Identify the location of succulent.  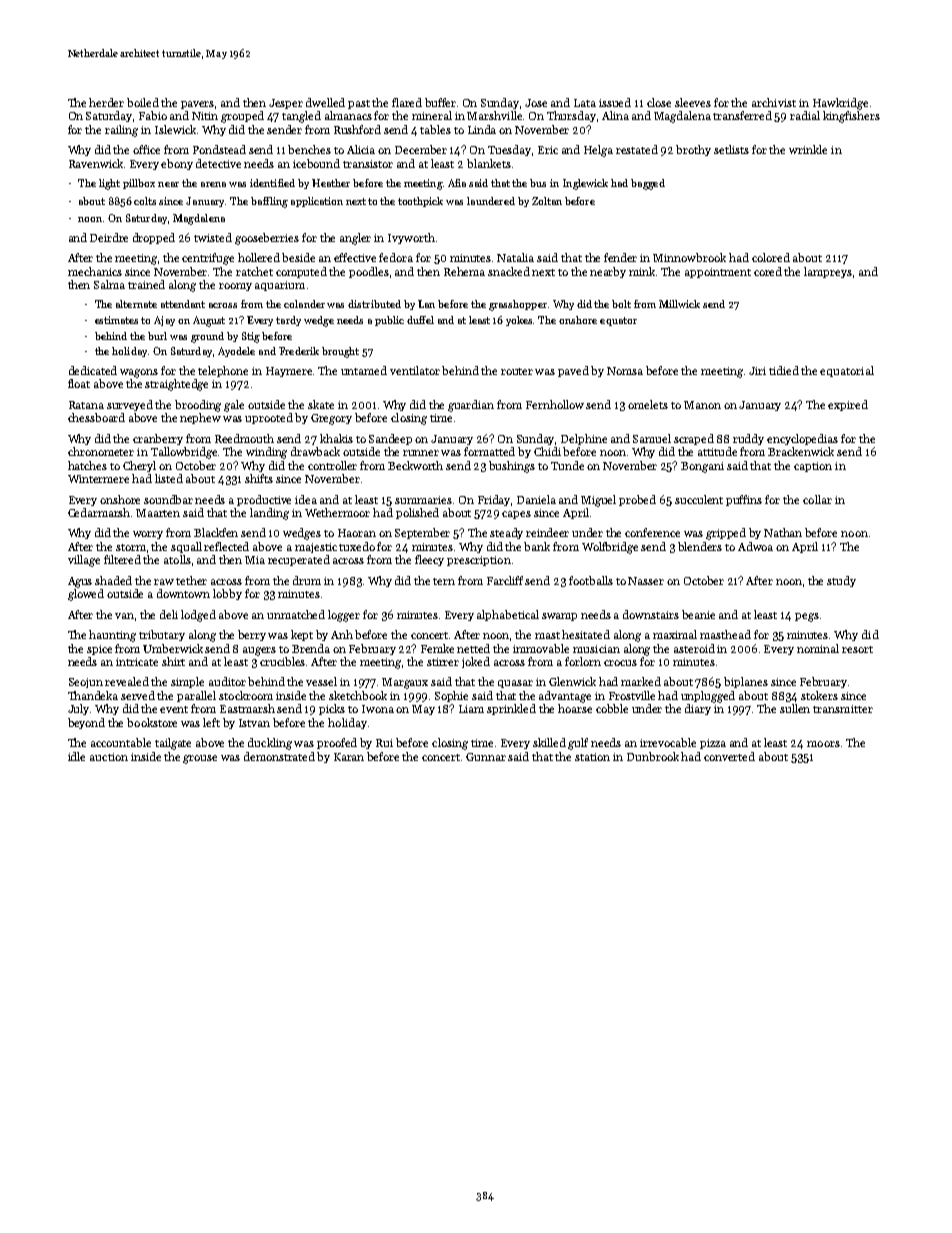
(699, 499).
